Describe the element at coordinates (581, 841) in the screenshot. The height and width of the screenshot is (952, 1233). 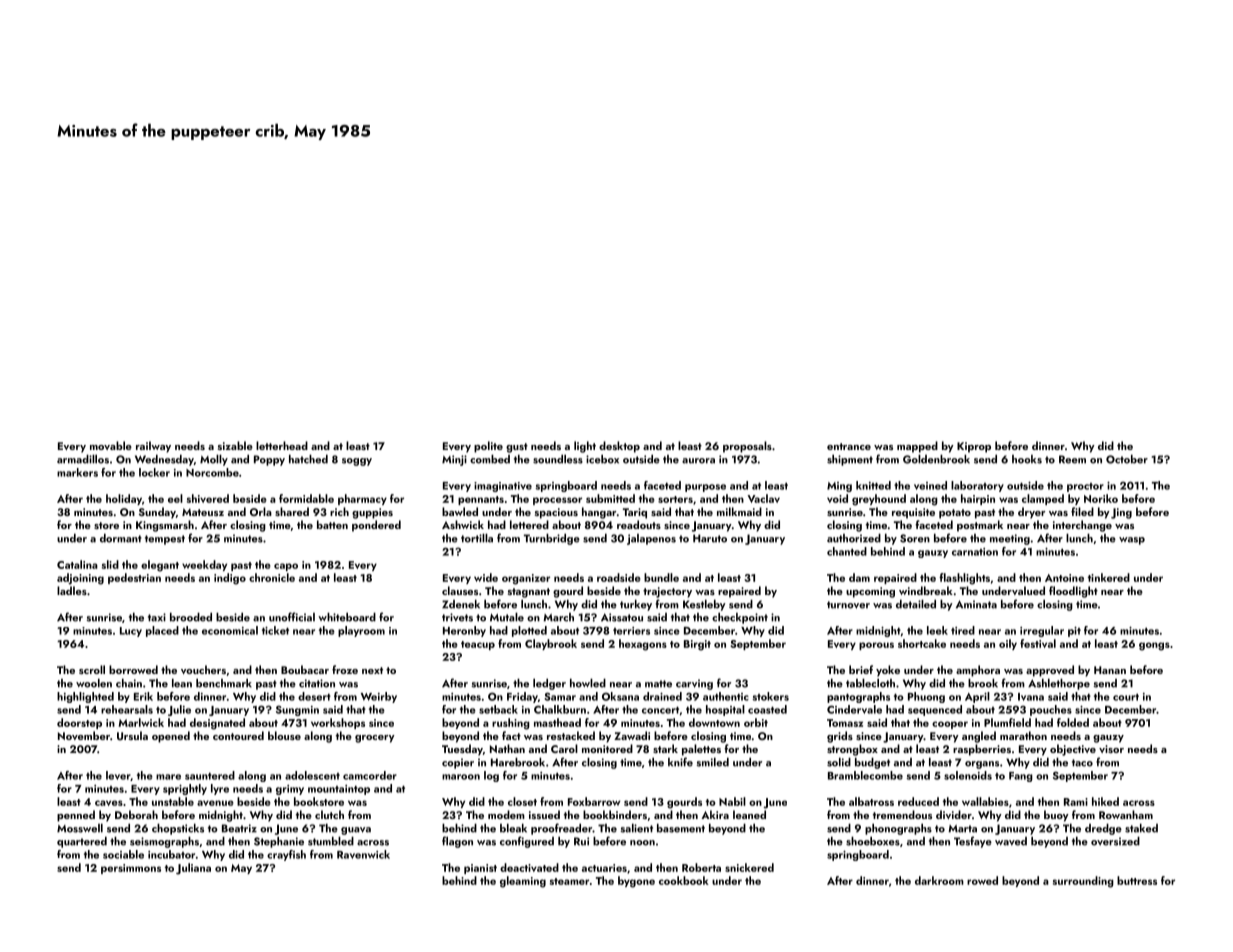
I see `Rui` at that location.
